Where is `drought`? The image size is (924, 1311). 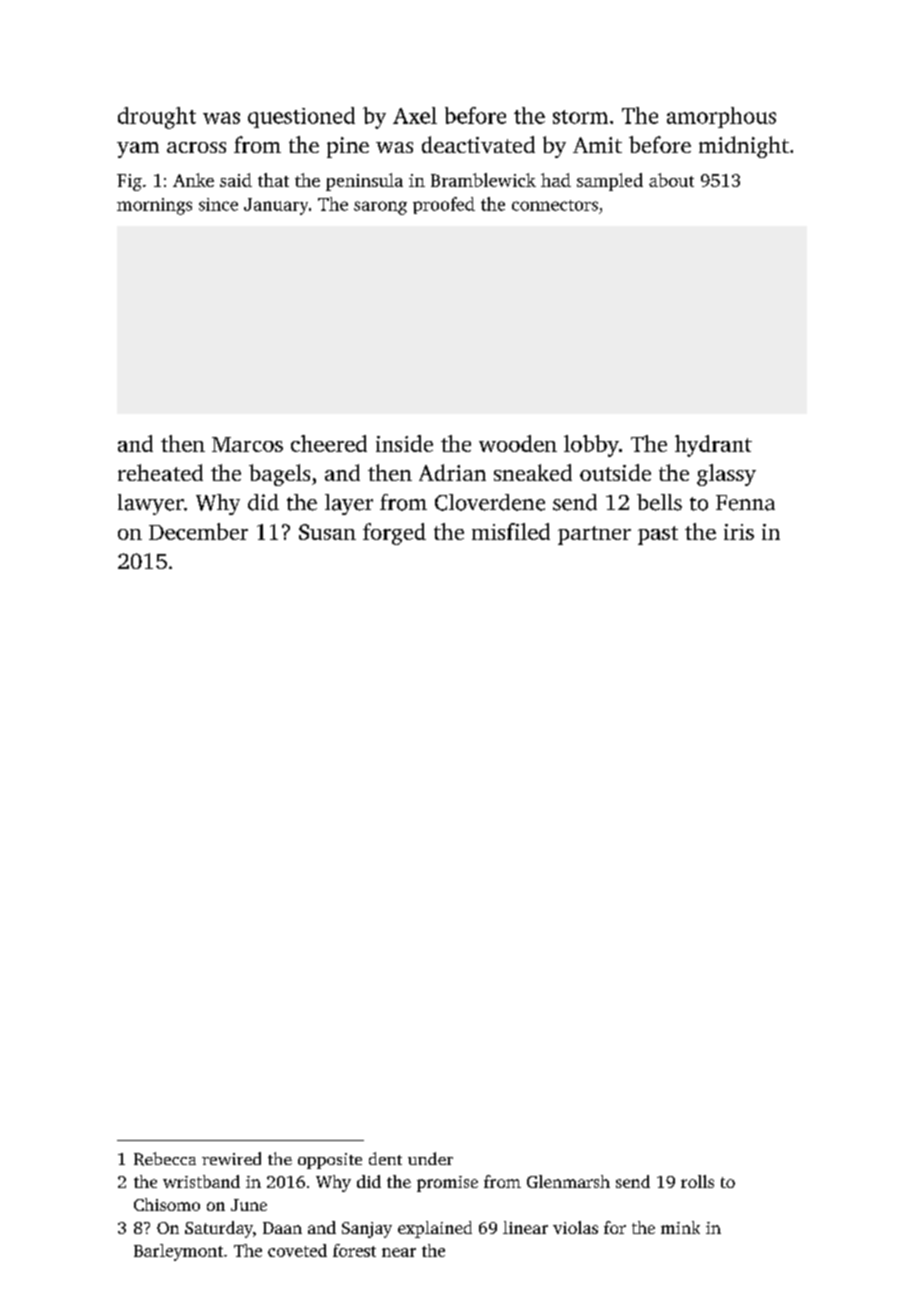
drought is located at coordinates (157, 118).
